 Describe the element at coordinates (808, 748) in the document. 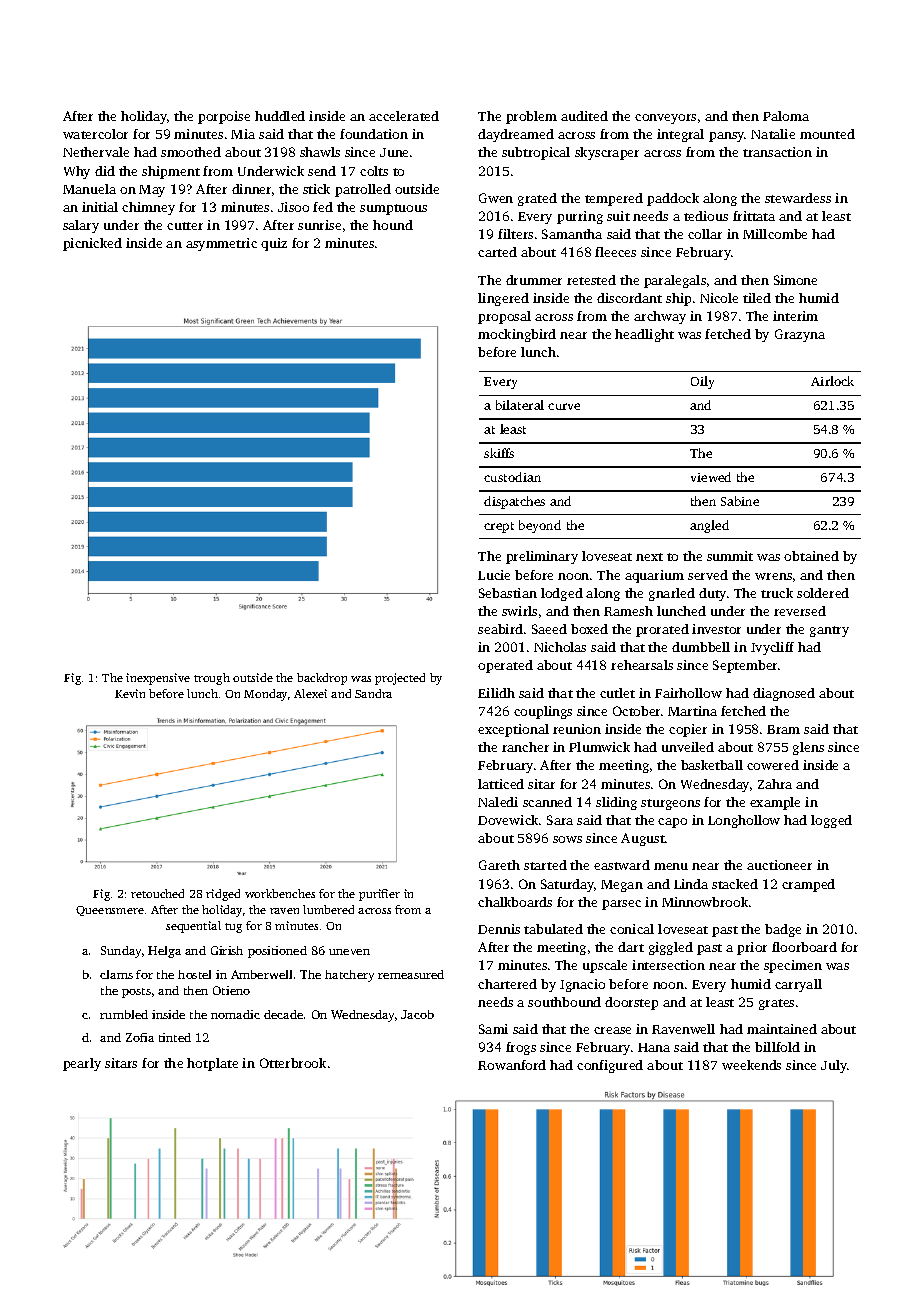

I see `glens` at that location.
